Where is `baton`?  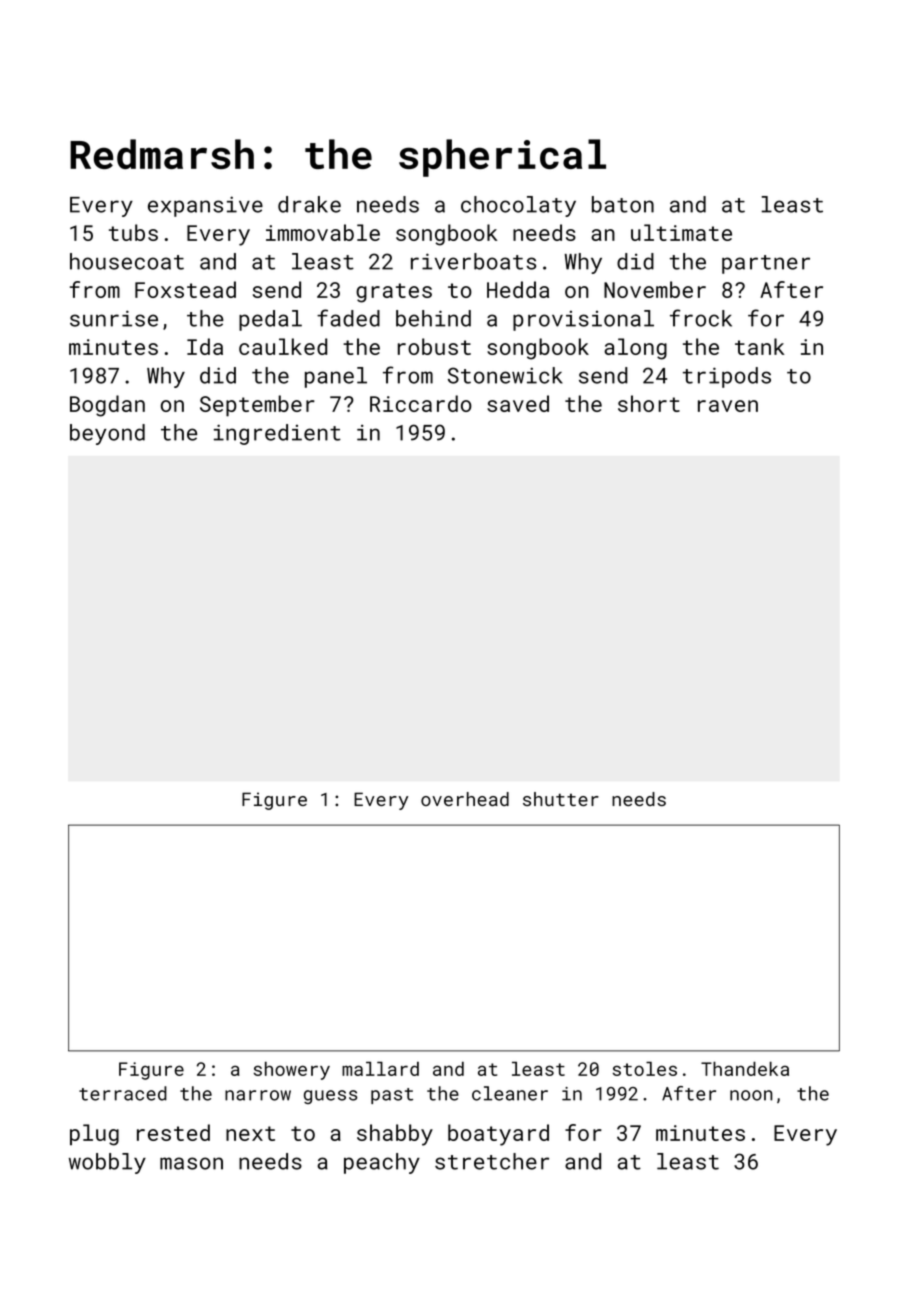 baton is located at coordinates (623, 204).
